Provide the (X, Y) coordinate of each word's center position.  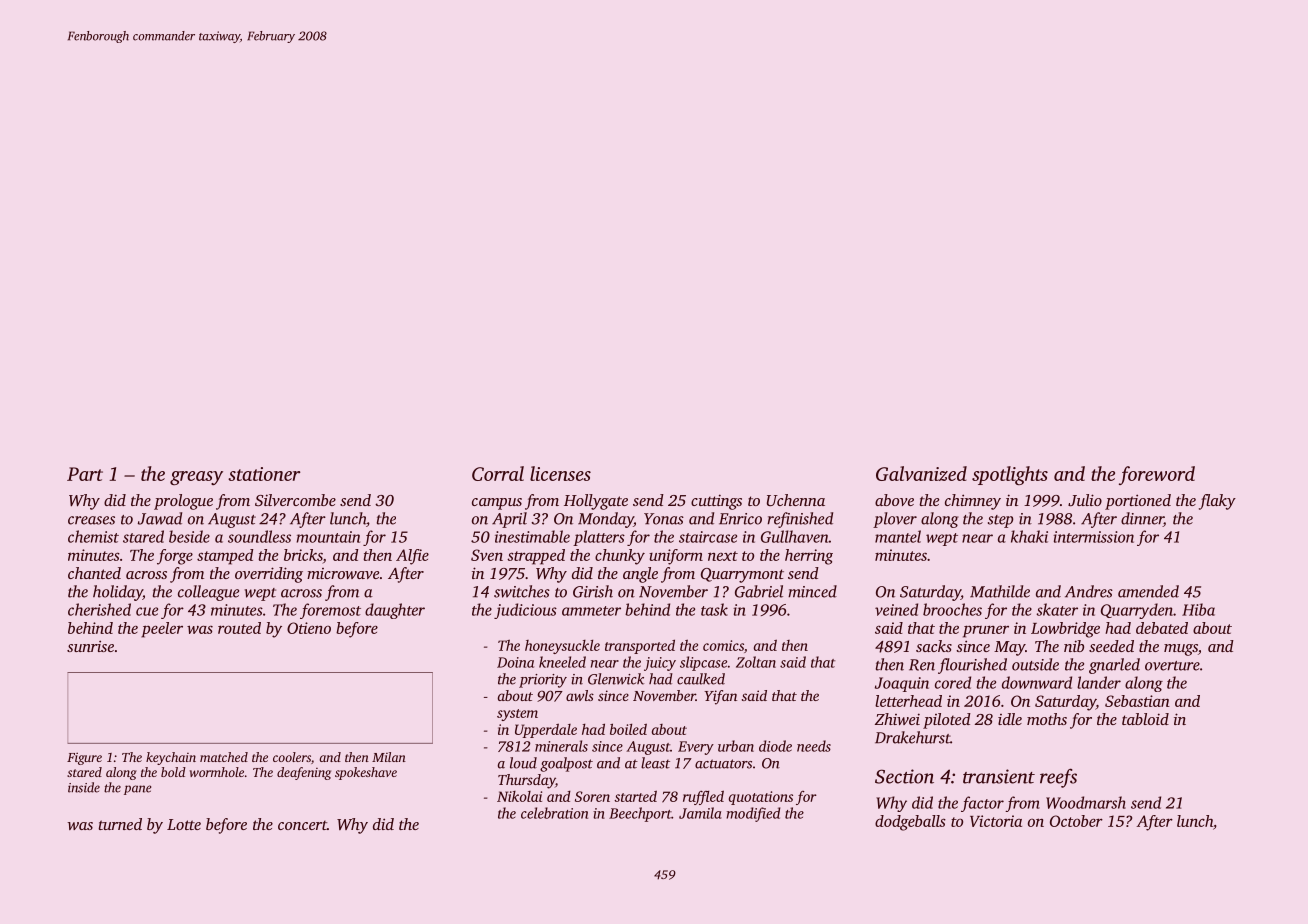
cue (147, 611)
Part (85, 474)
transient (999, 776)
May (1009, 648)
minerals (561, 746)
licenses (560, 473)
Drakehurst (912, 737)
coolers (292, 757)
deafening (304, 773)
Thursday (526, 781)
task (714, 609)
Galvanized (921, 473)
